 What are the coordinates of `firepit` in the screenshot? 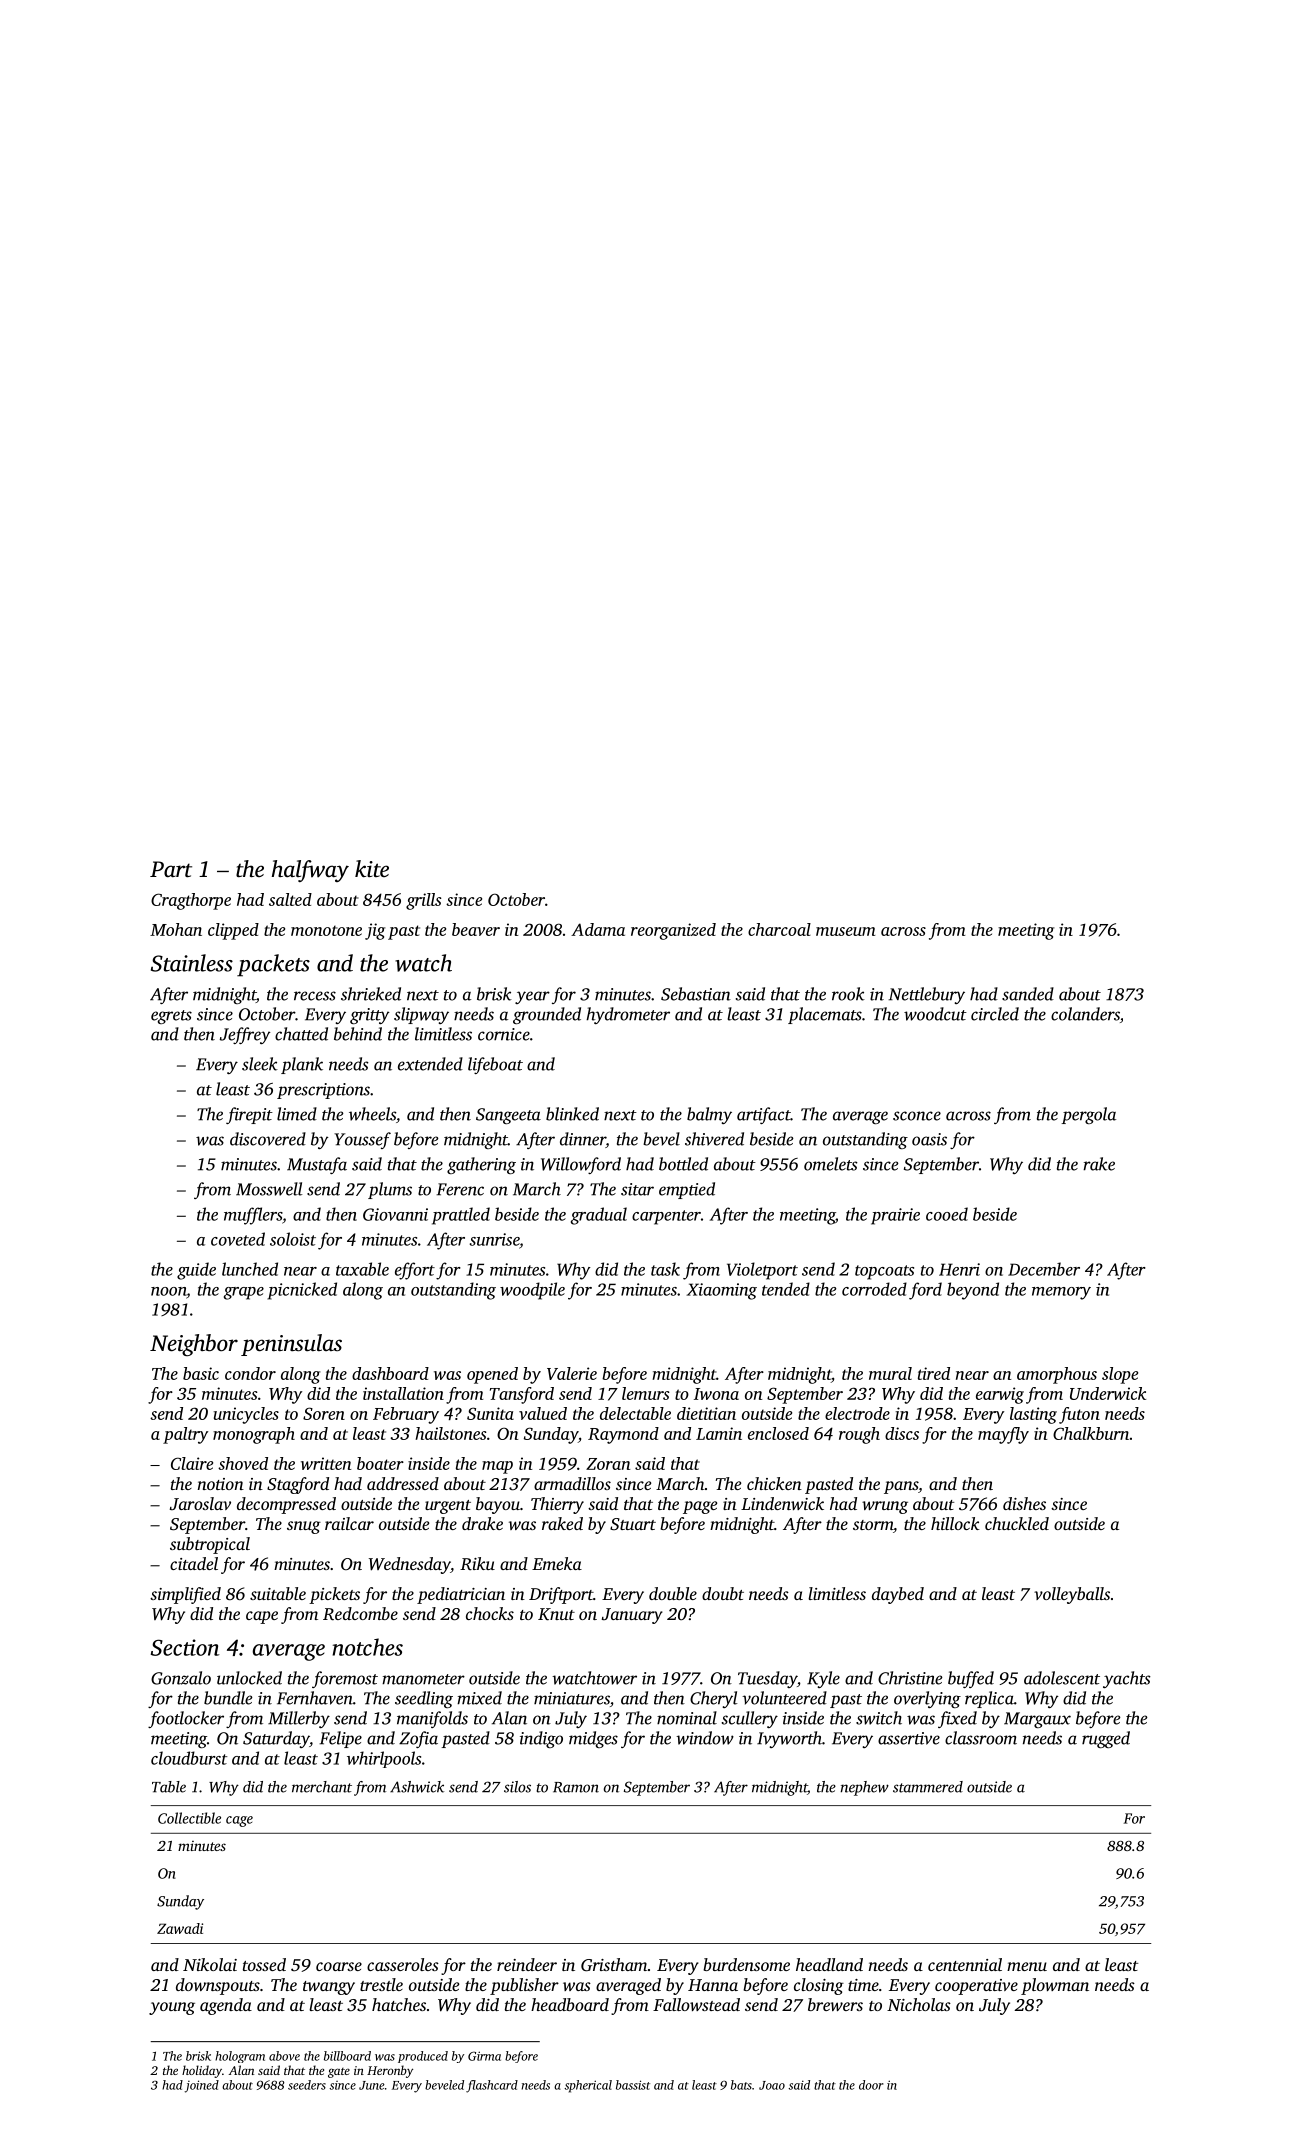 It's located at (249, 1115).
